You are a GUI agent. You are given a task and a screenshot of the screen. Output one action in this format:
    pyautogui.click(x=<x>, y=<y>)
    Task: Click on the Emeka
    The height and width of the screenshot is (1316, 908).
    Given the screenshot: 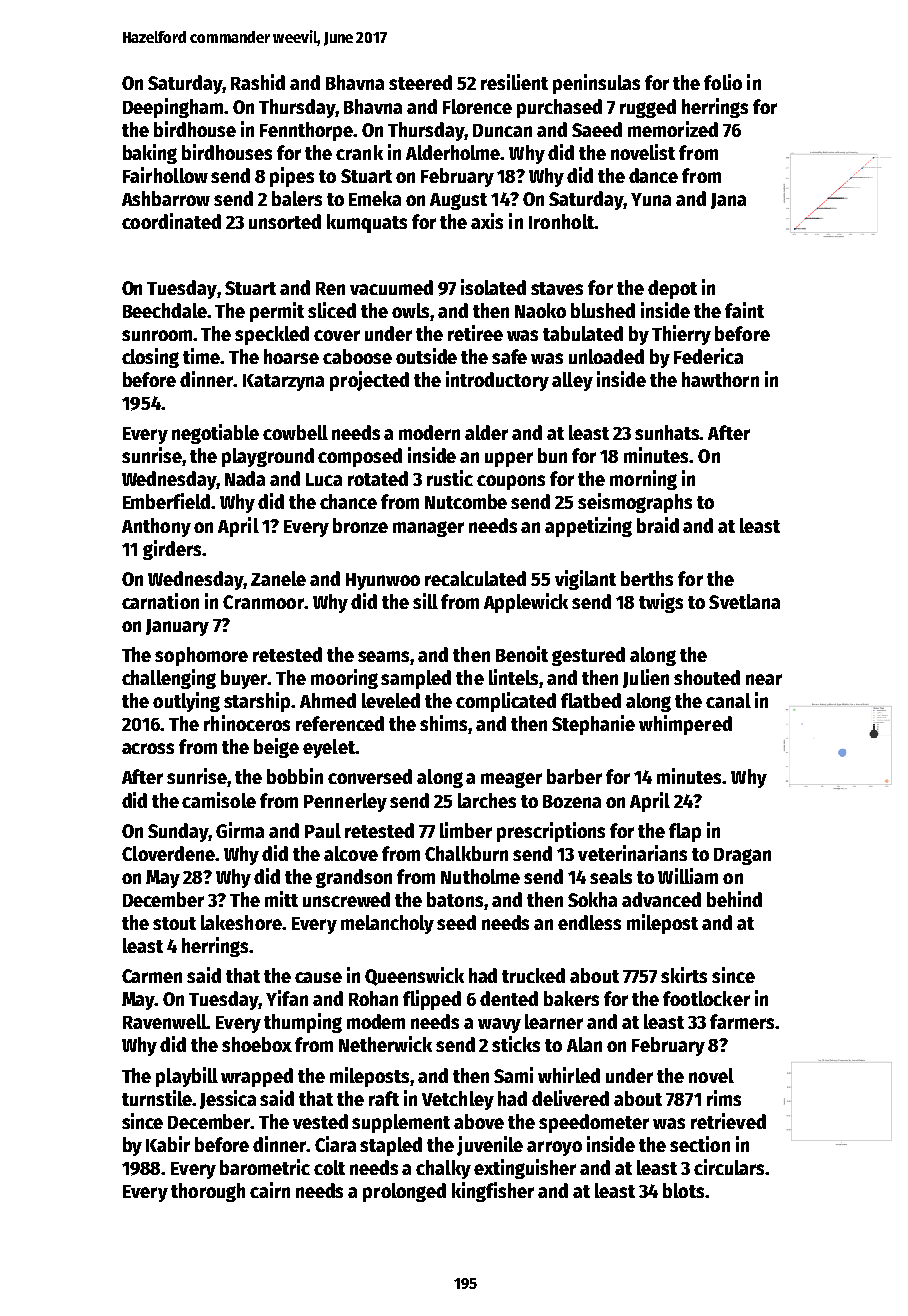 What is the action you would take?
    pyautogui.click(x=375, y=198)
